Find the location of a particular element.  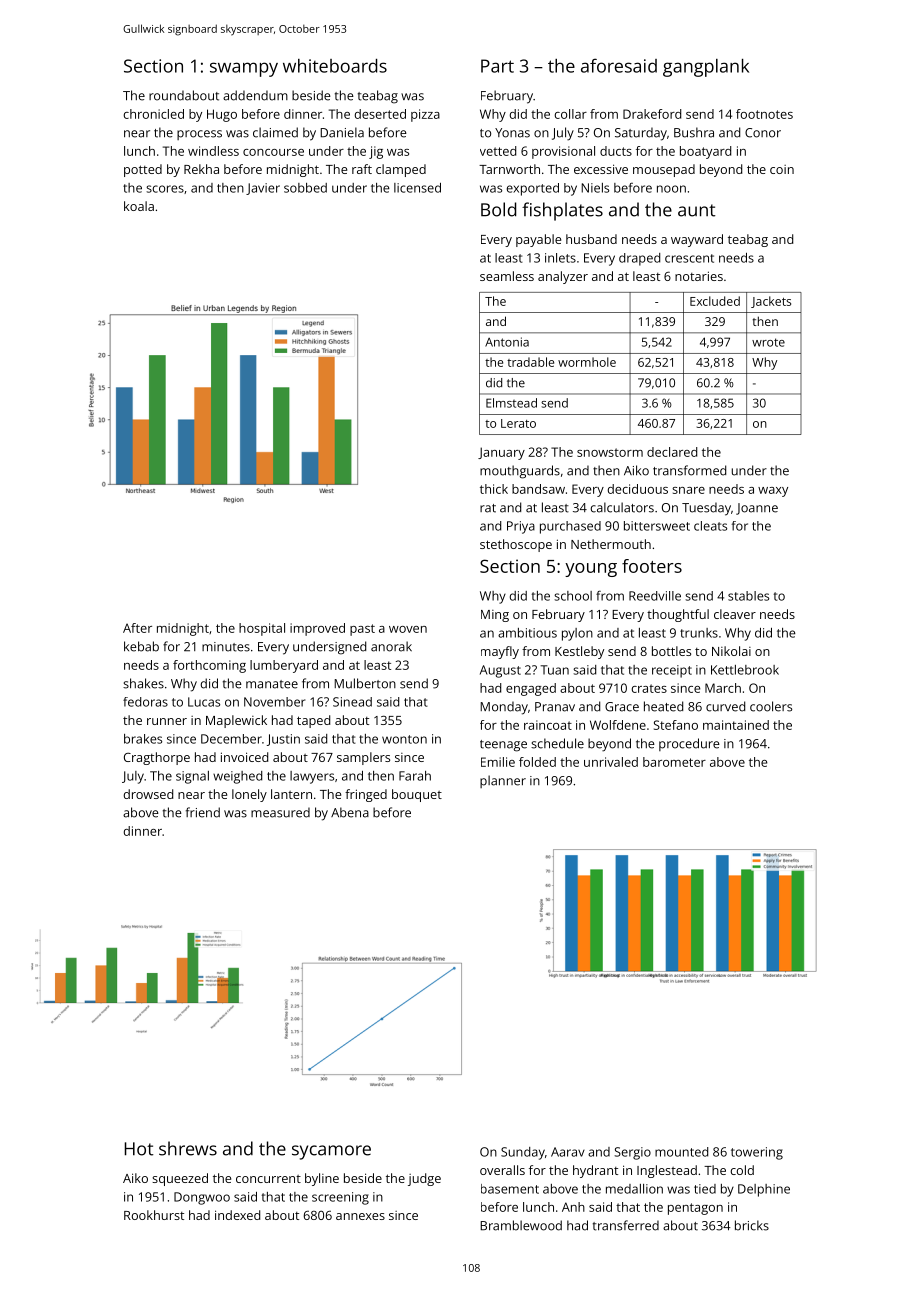

Rookhurst is located at coordinates (154, 1215).
